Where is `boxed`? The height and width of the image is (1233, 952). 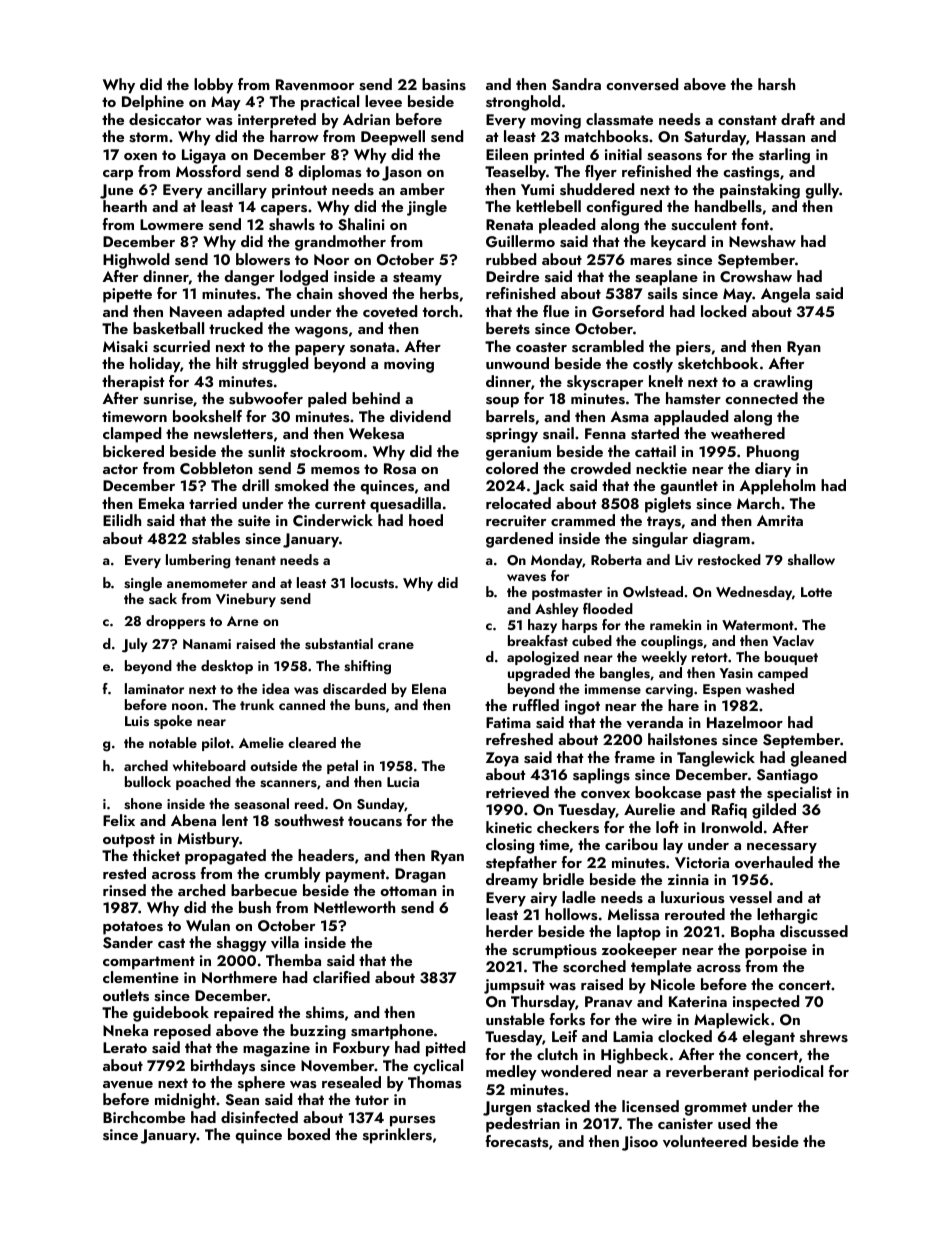 boxed is located at coordinates (309, 1134).
